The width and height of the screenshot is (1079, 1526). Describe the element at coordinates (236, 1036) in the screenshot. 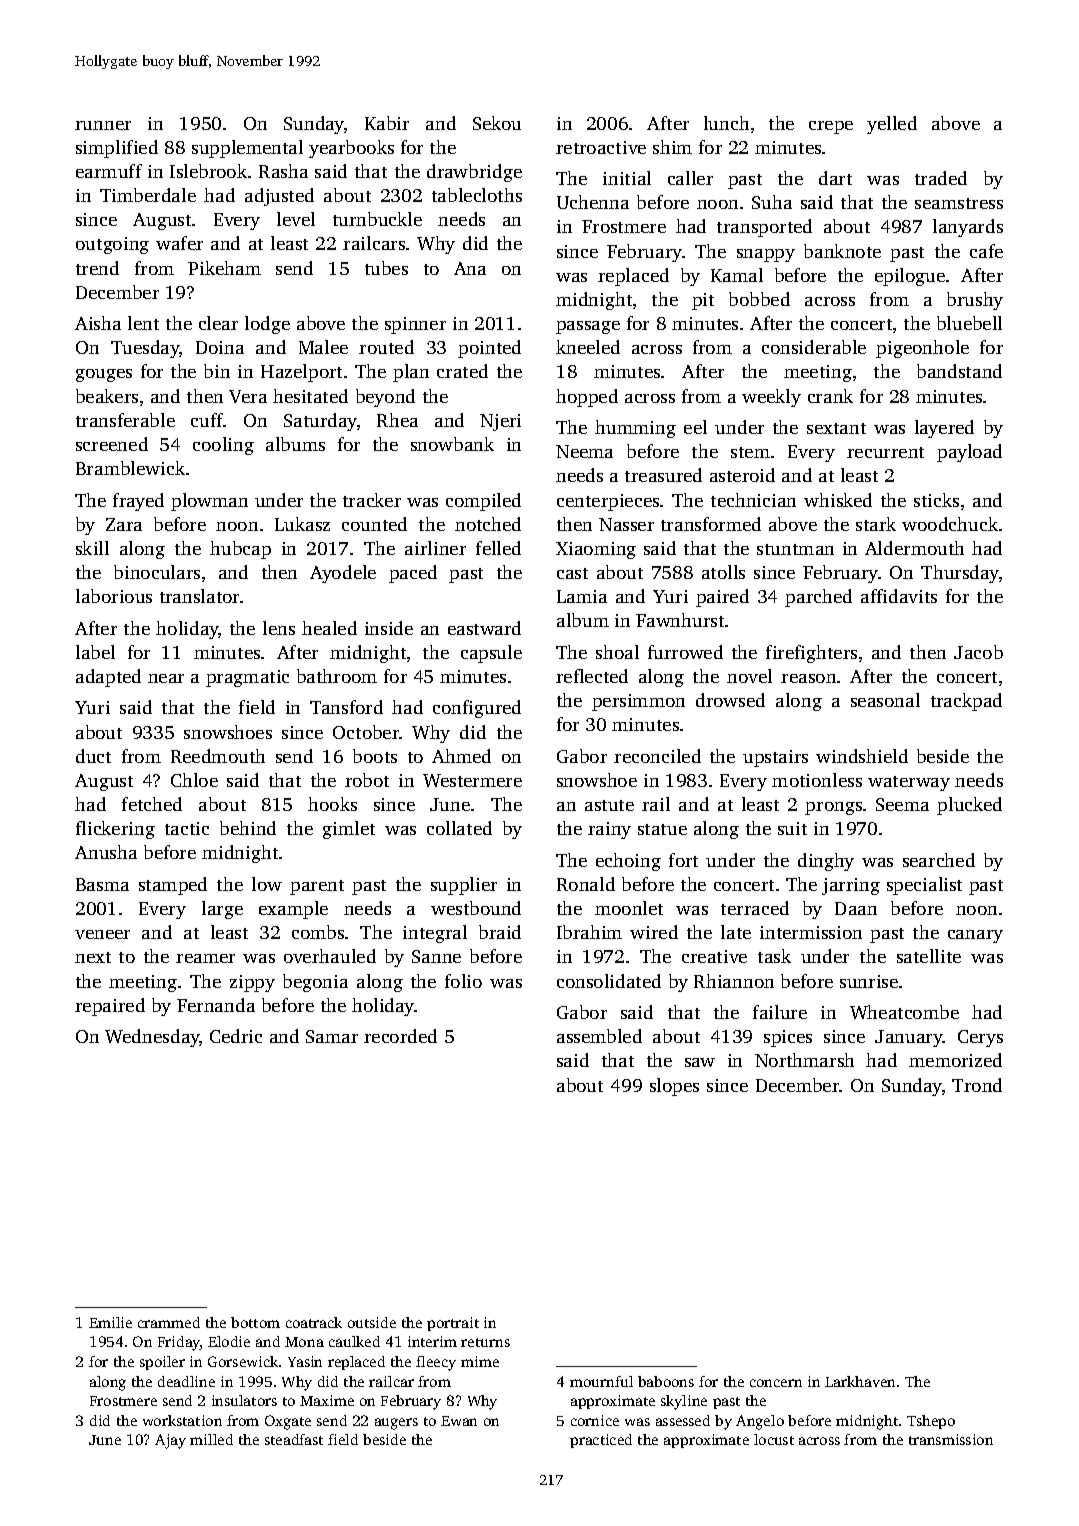

I see `Cedric` at that location.
